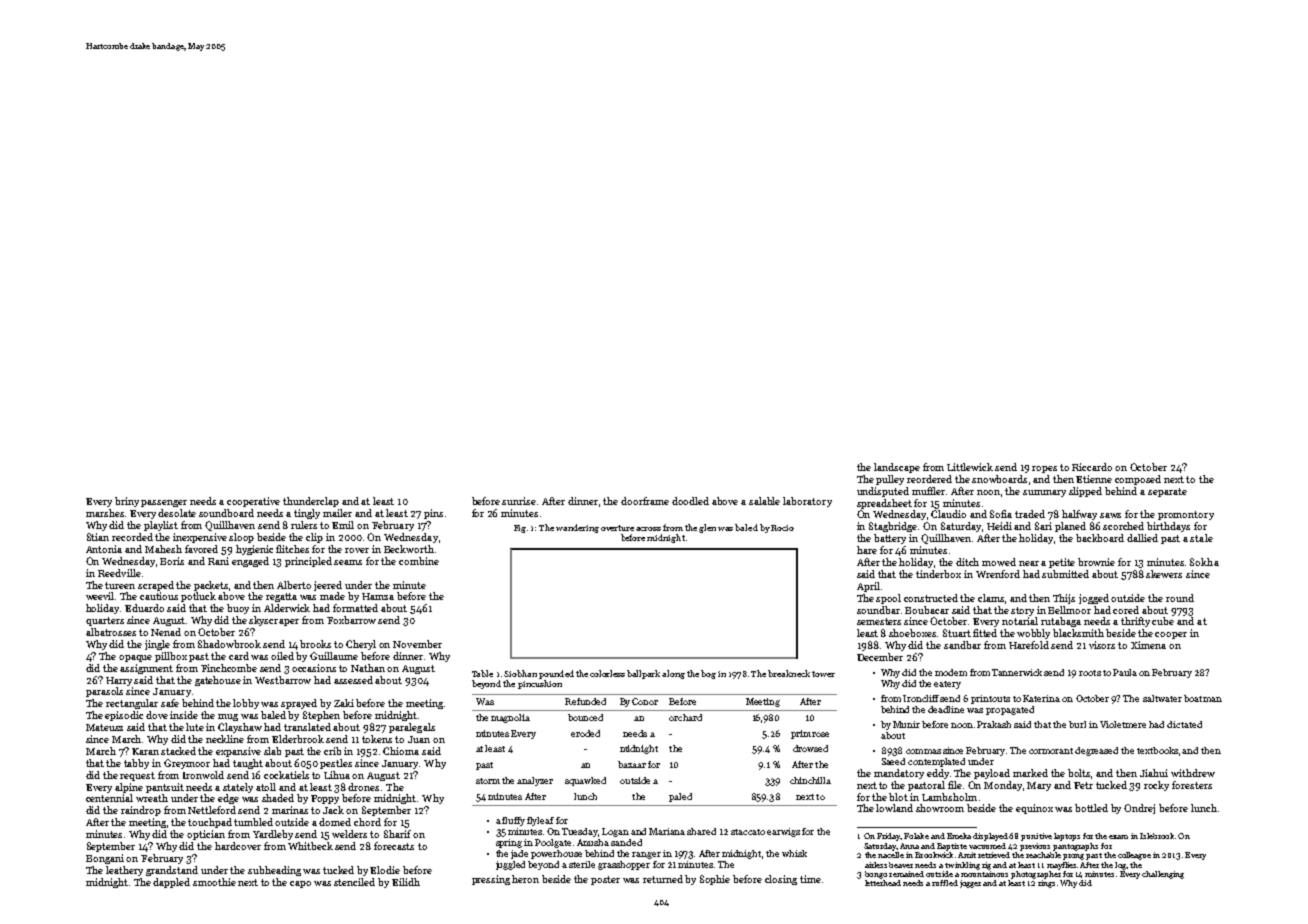  I want to click on composed, so click(1138, 480).
